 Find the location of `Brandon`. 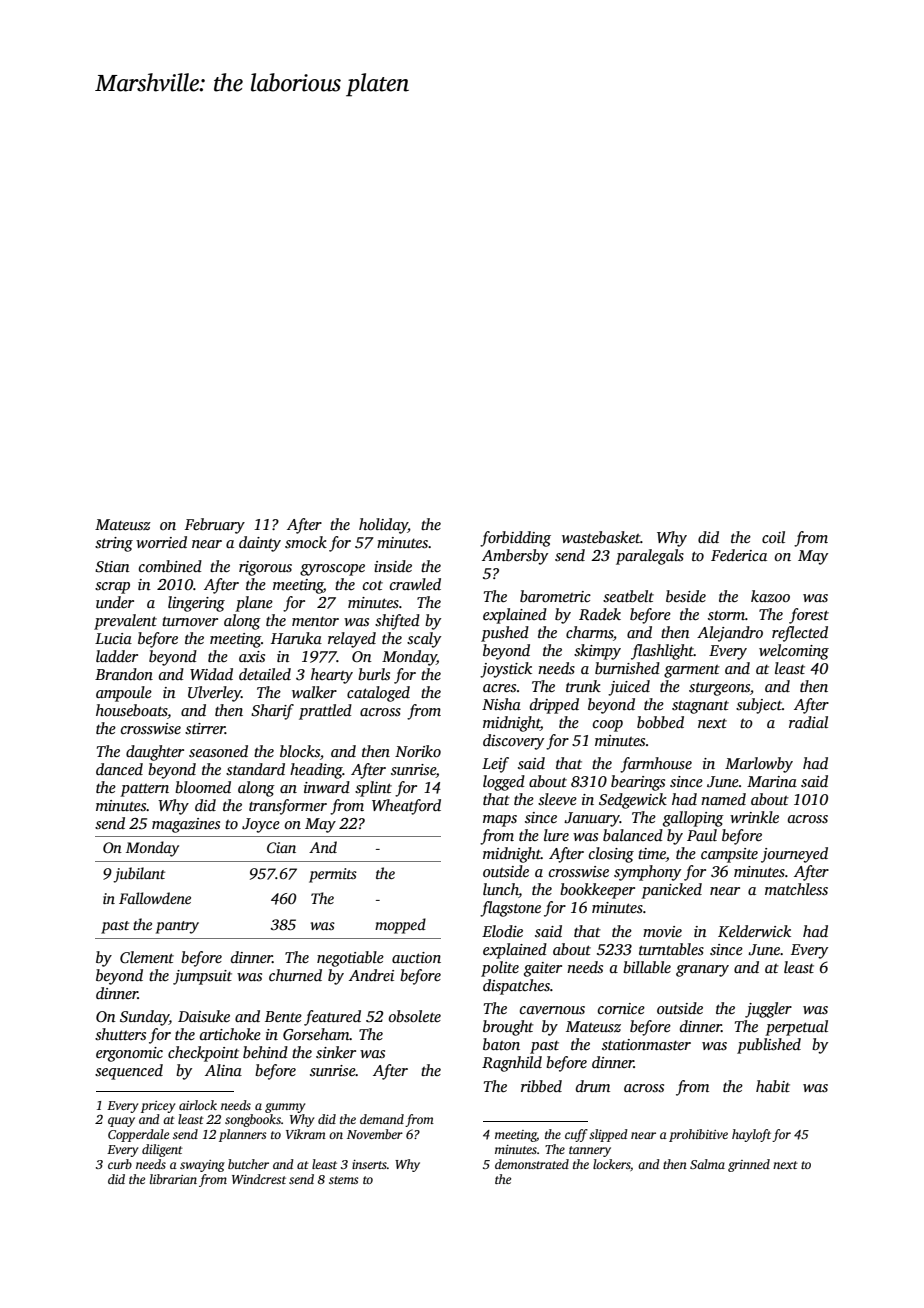

Brandon is located at coordinates (124, 674).
